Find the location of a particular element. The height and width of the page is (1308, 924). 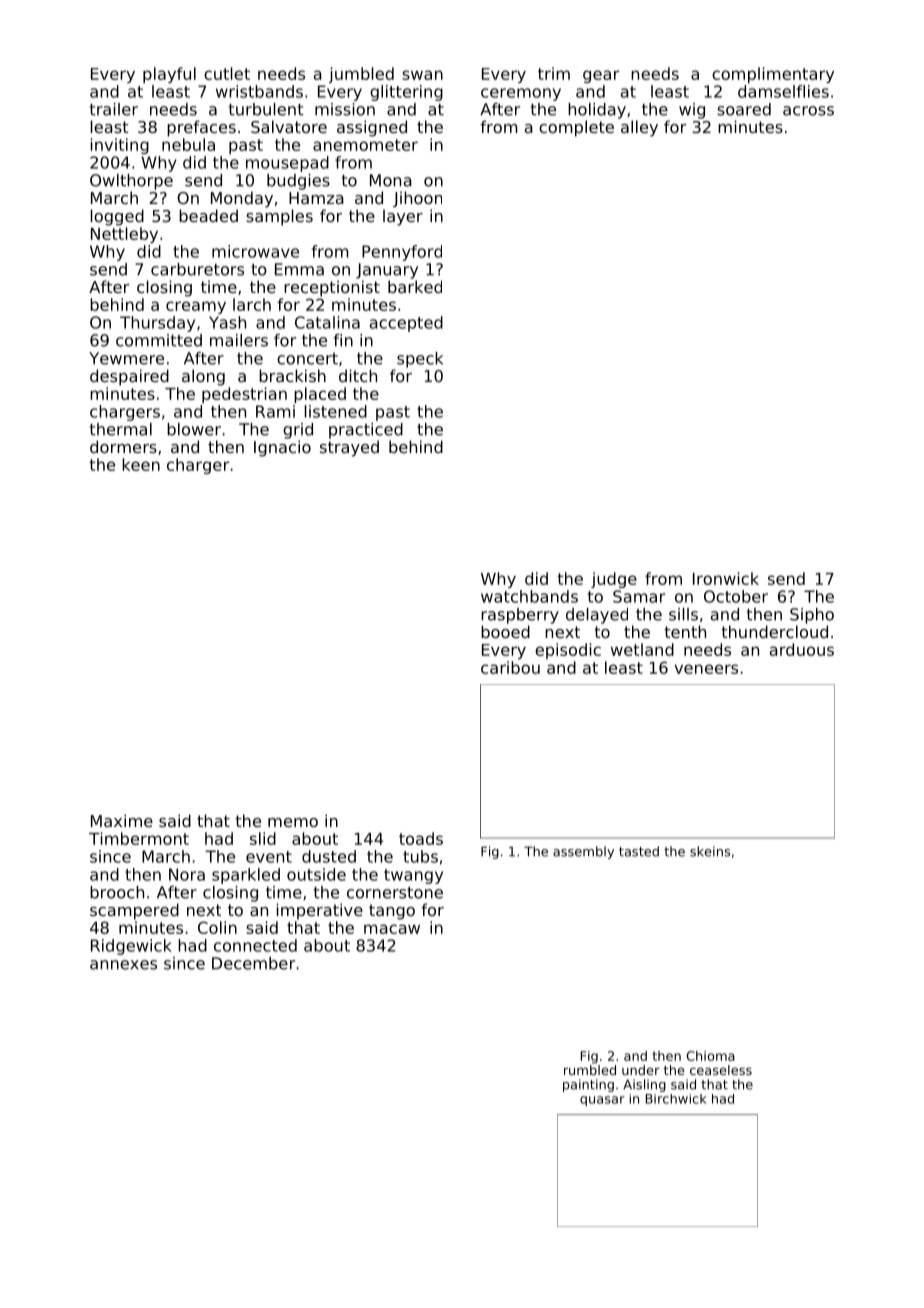

Yewmere is located at coordinates (126, 358).
